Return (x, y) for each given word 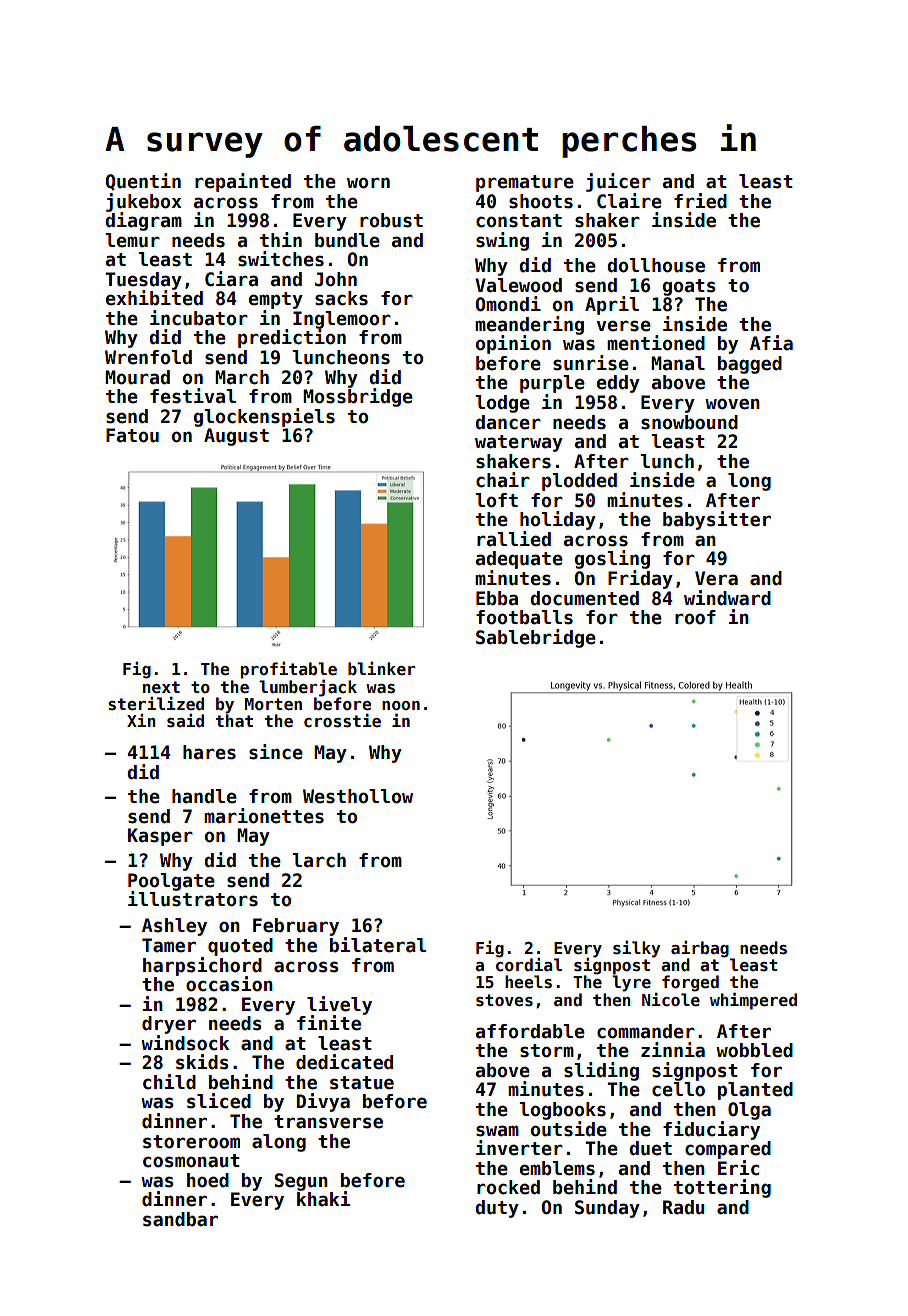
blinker (381, 669)
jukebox (144, 202)
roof (695, 617)
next (161, 687)
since (276, 752)
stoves (504, 1000)
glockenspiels (264, 417)
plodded (579, 482)
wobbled (754, 1050)
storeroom (191, 1142)
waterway (519, 443)
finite (329, 1023)
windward (727, 598)
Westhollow (358, 796)
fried (700, 201)
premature (525, 183)
